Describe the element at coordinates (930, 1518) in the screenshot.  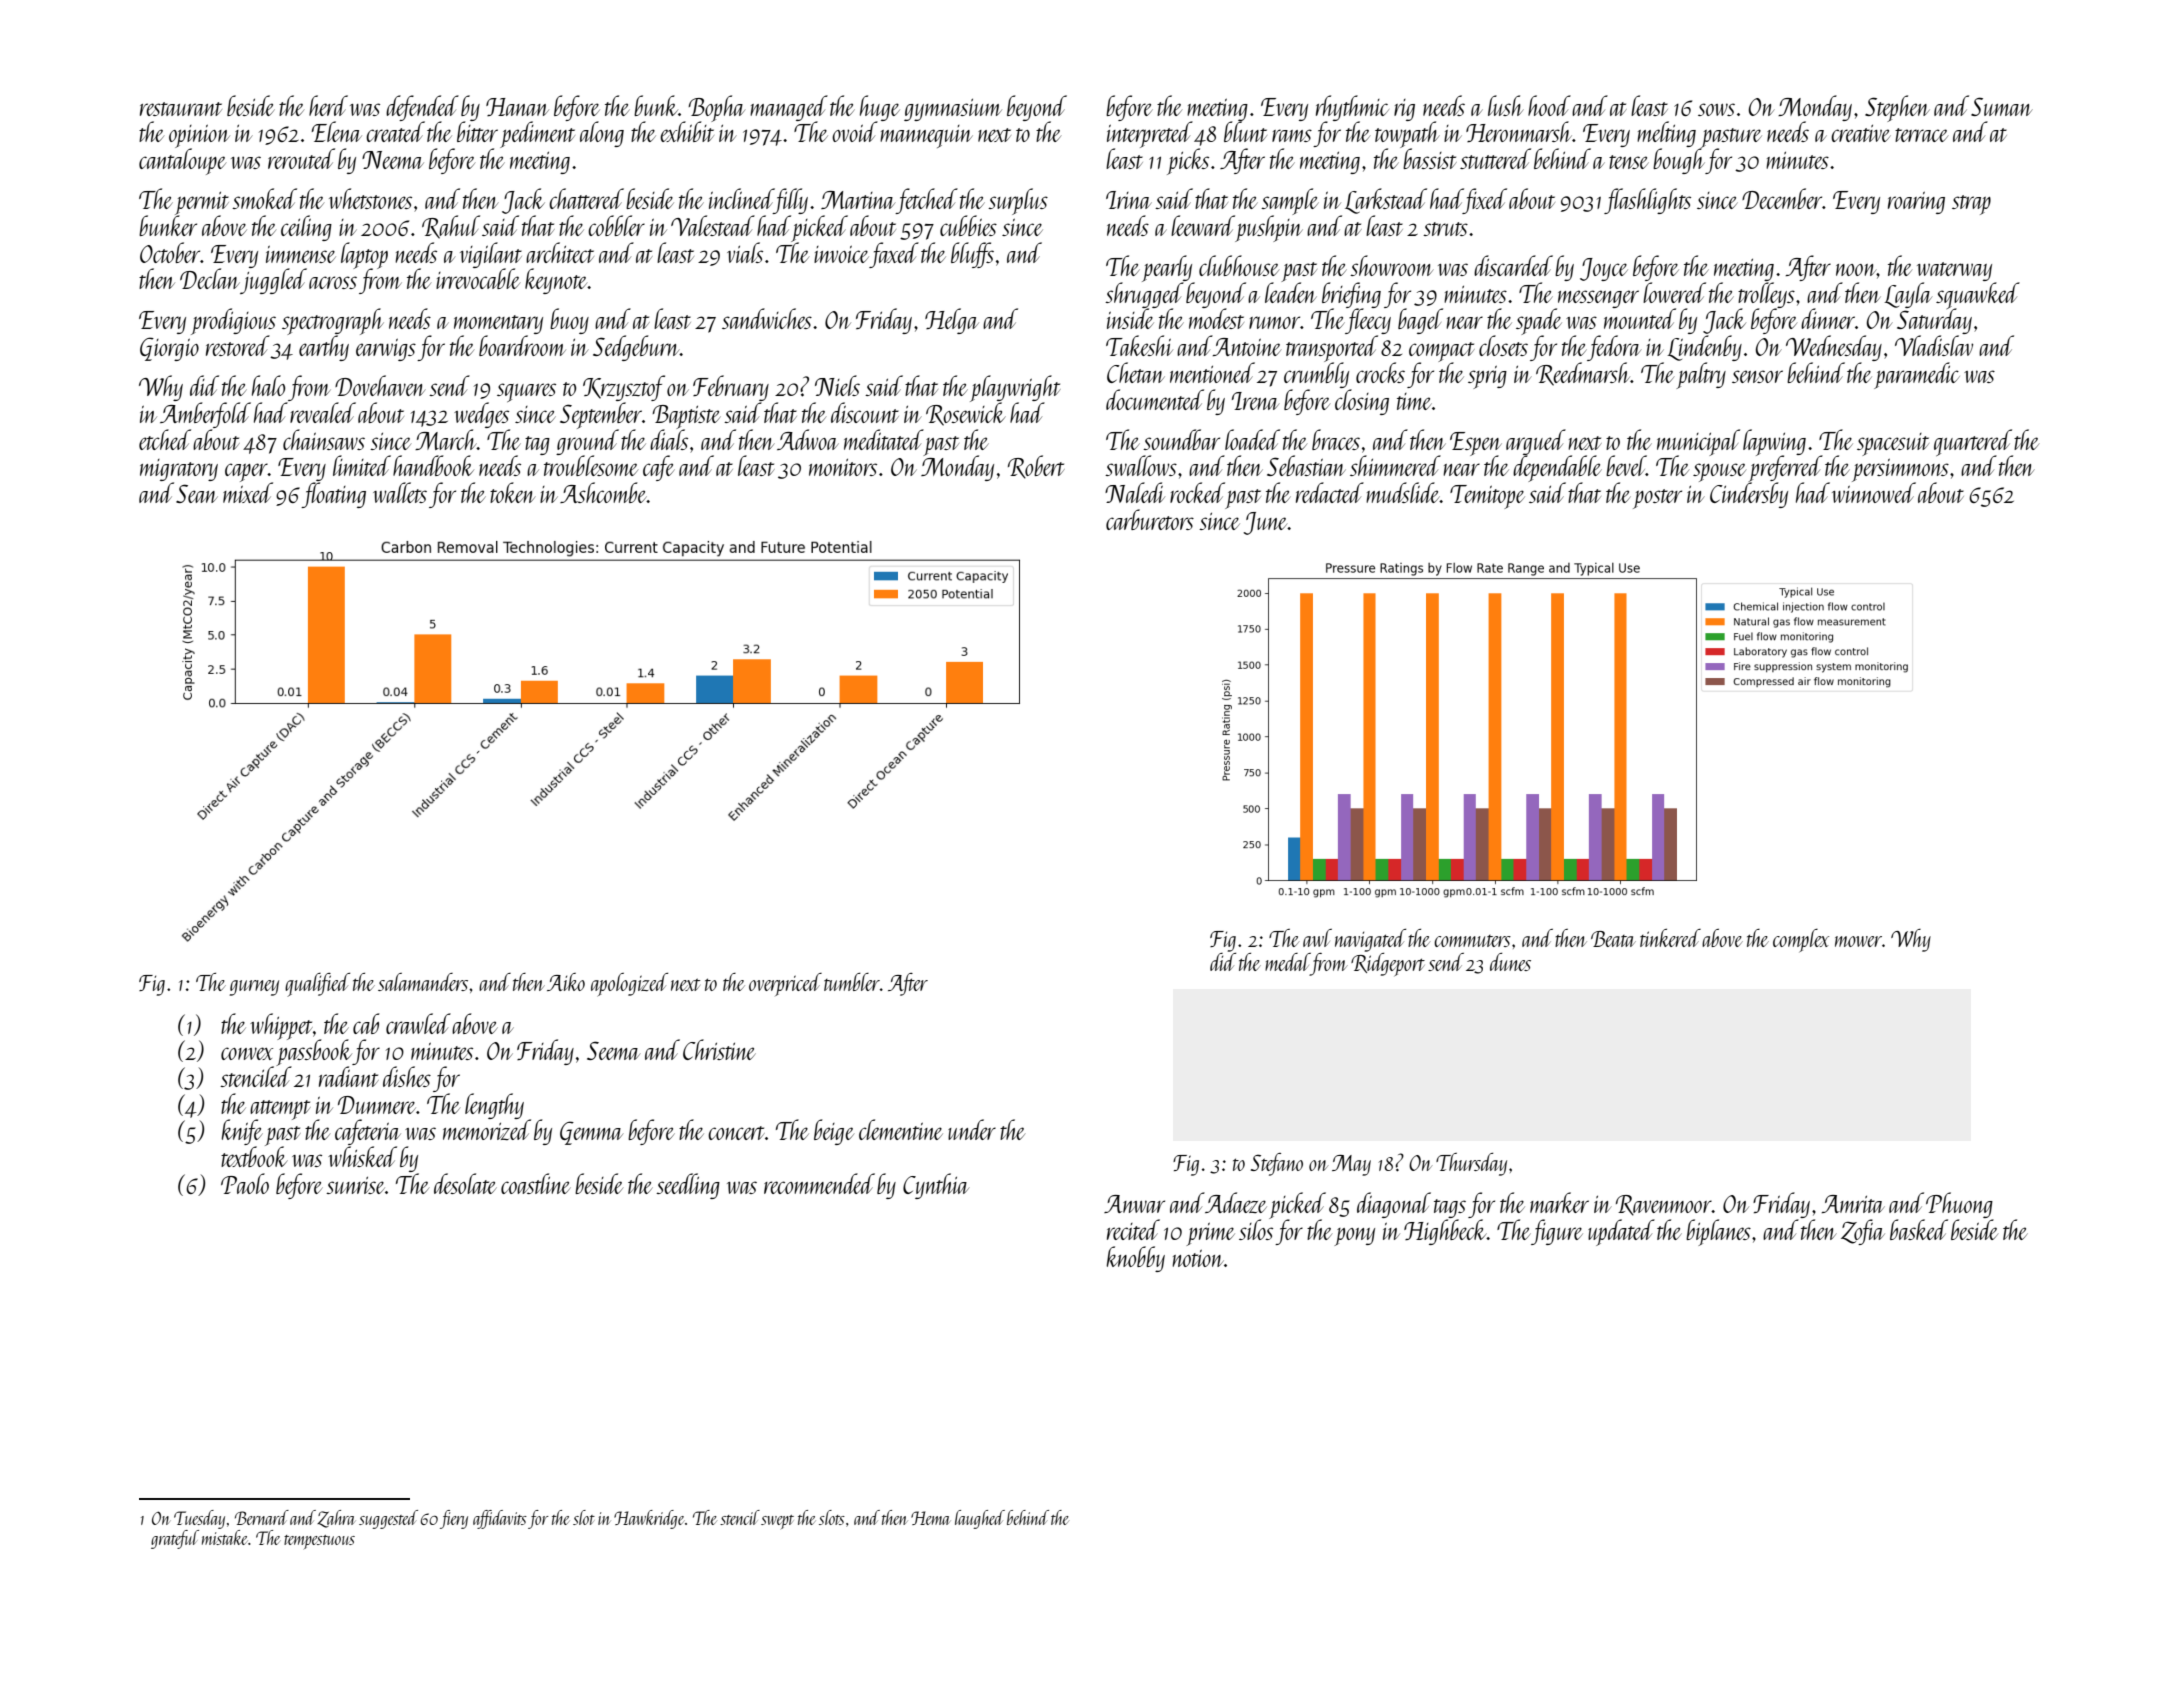
I see `Hema` at that location.
